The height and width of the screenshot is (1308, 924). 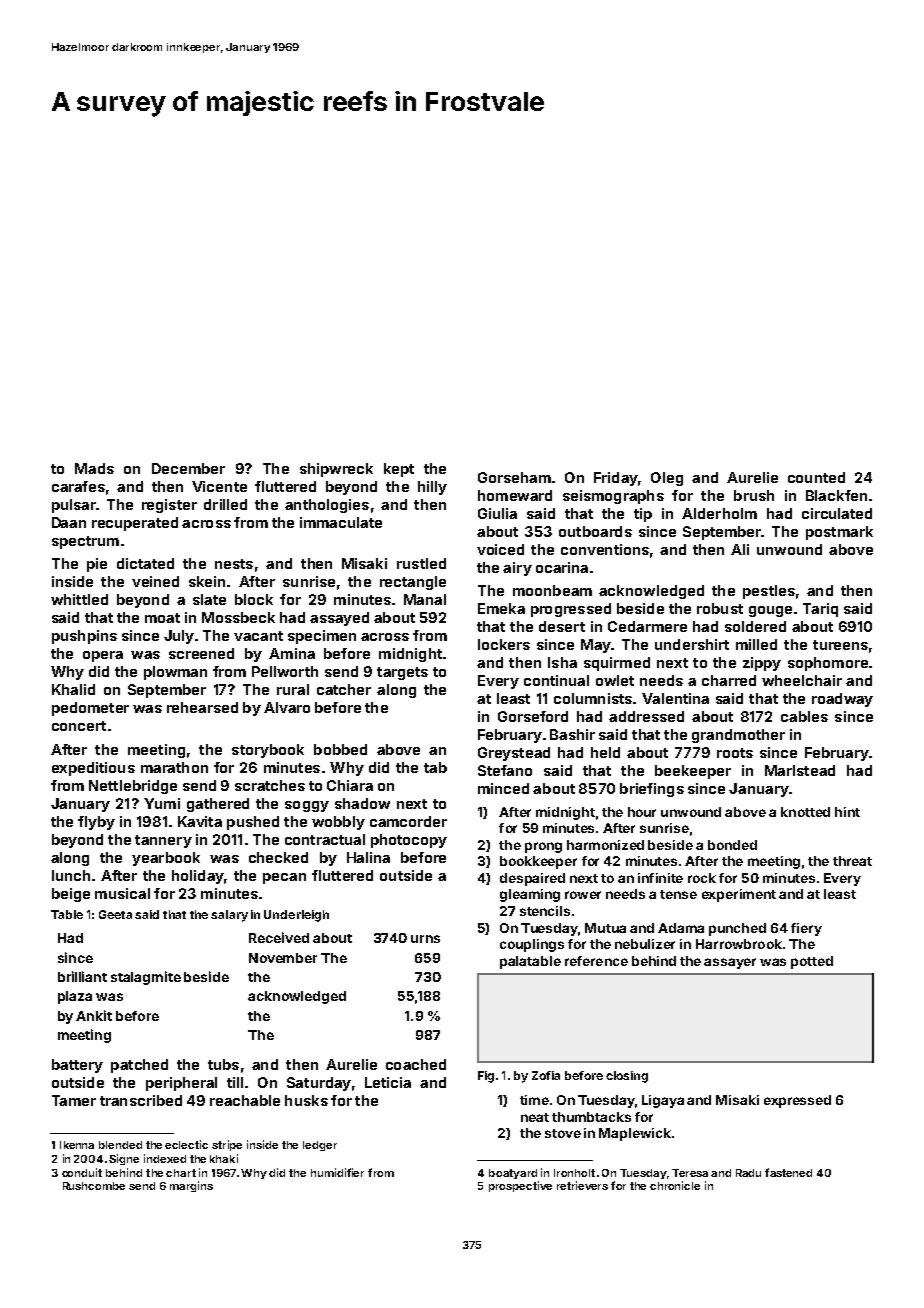 I want to click on Marlstead, so click(x=800, y=770).
